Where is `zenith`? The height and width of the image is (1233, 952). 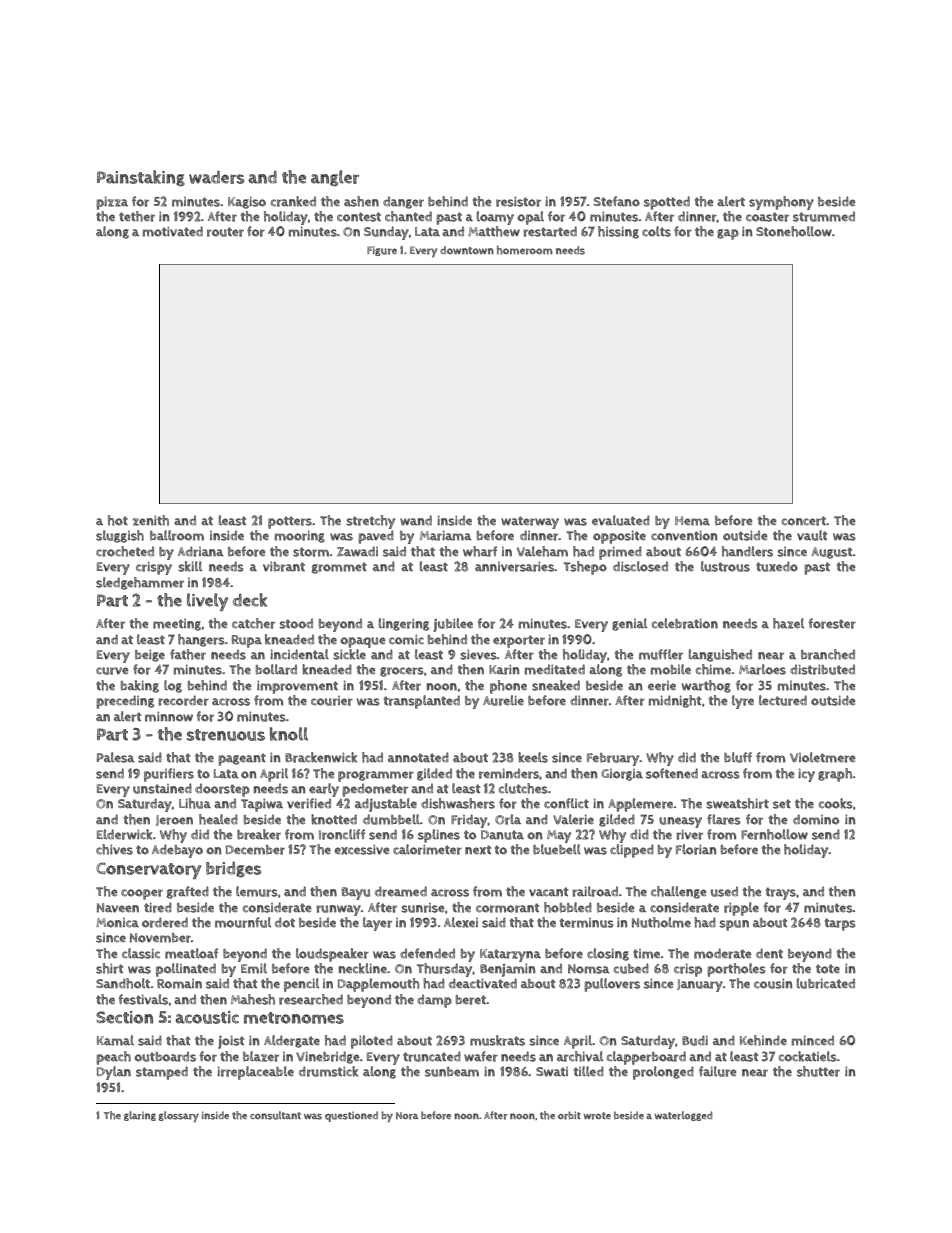 zenith is located at coordinates (150, 520).
